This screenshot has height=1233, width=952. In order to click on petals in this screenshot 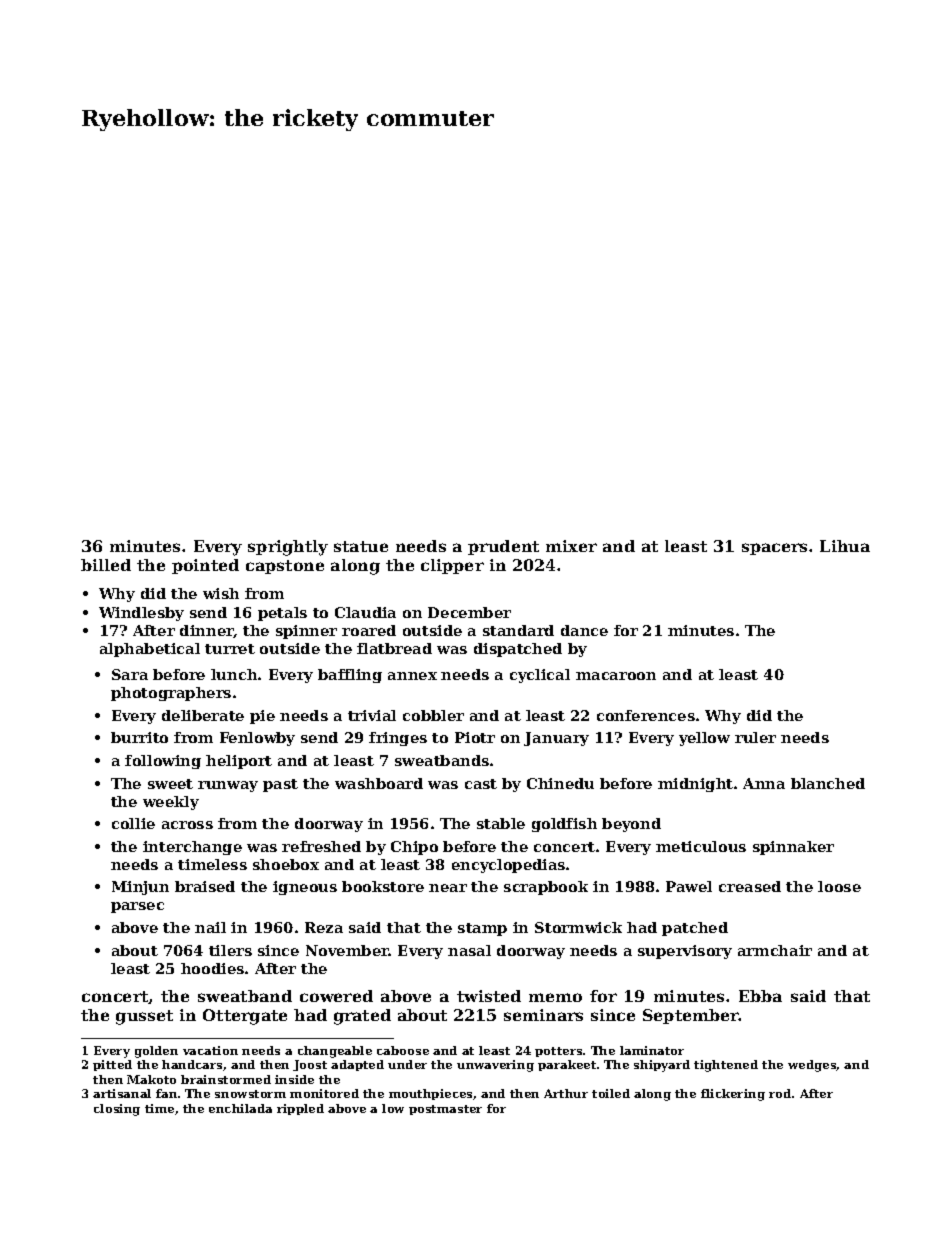, I will do `click(282, 614)`.
